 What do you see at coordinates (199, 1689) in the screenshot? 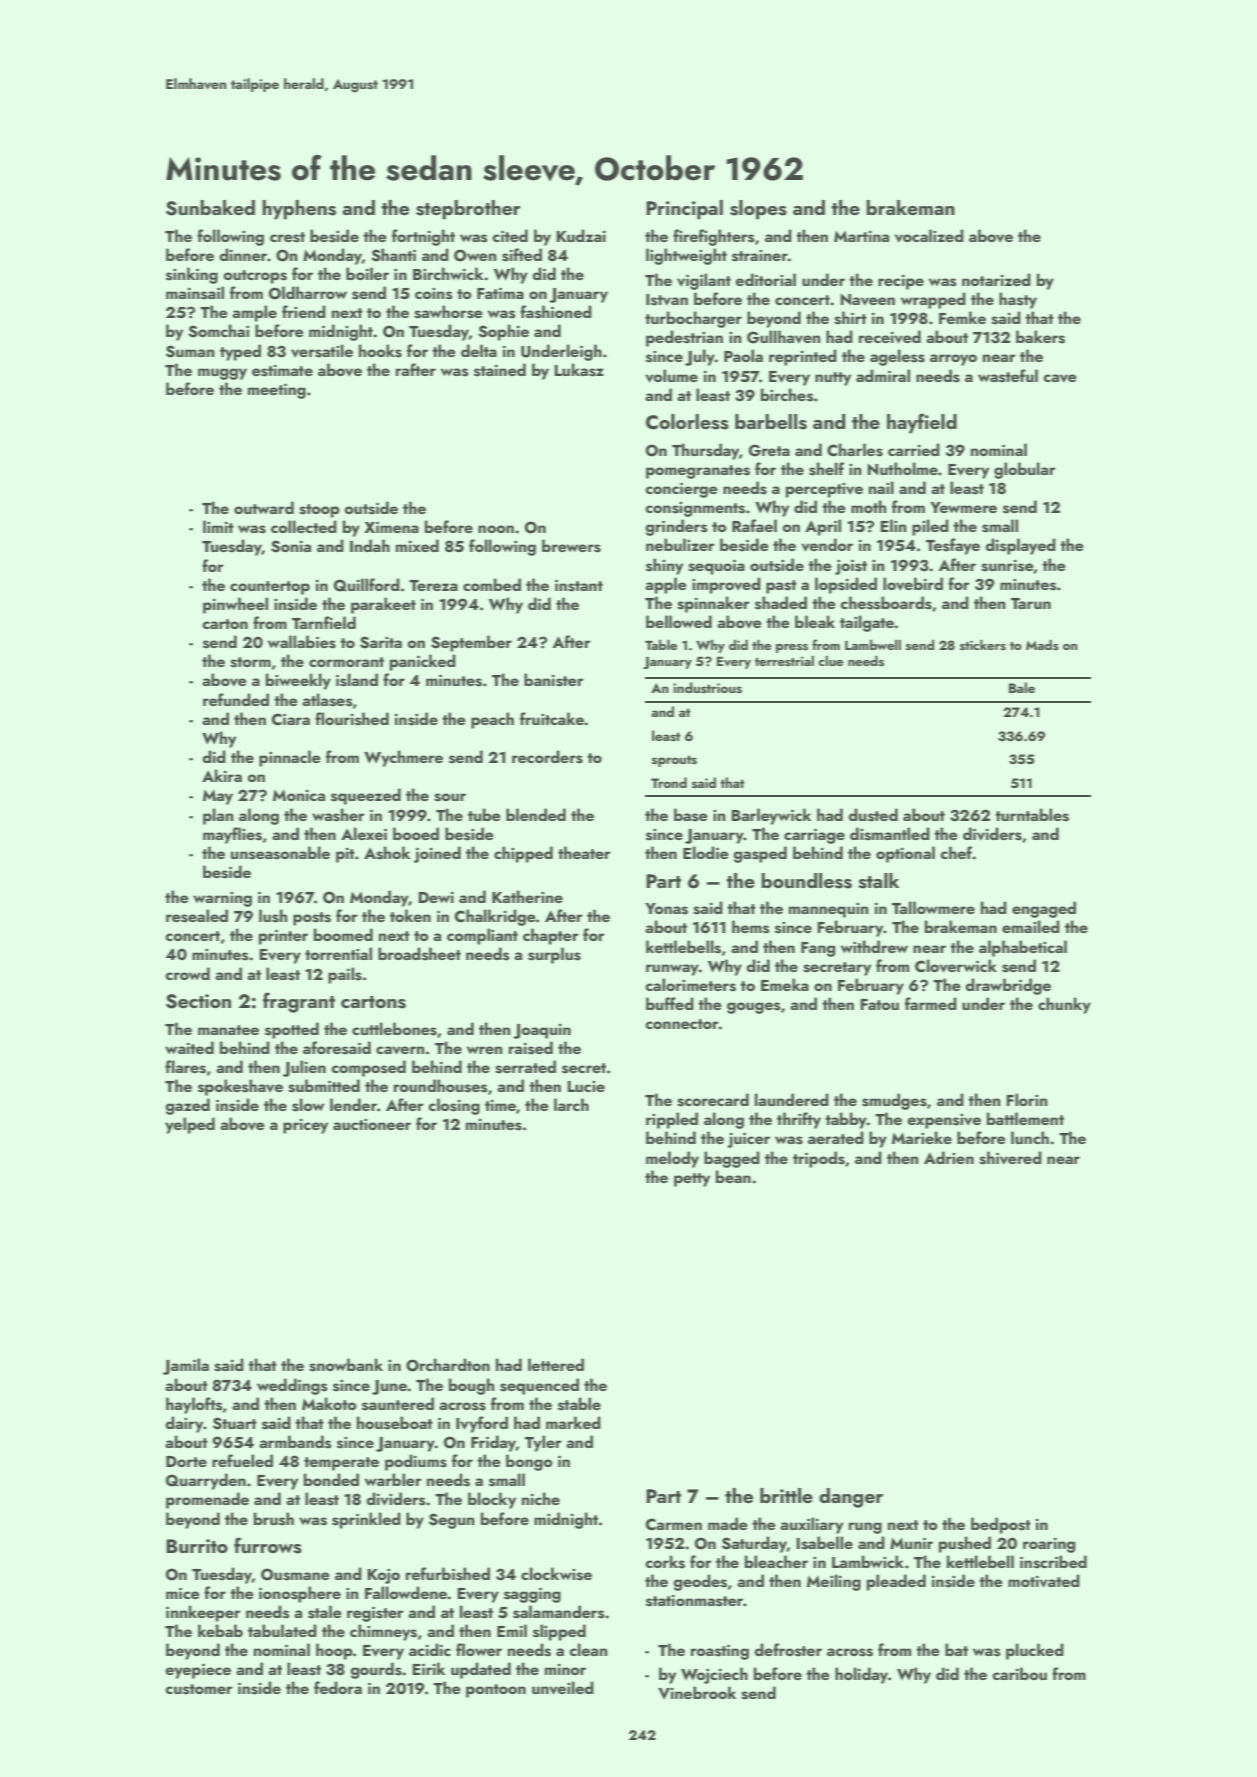
I see `customer` at bounding box center [199, 1689].
